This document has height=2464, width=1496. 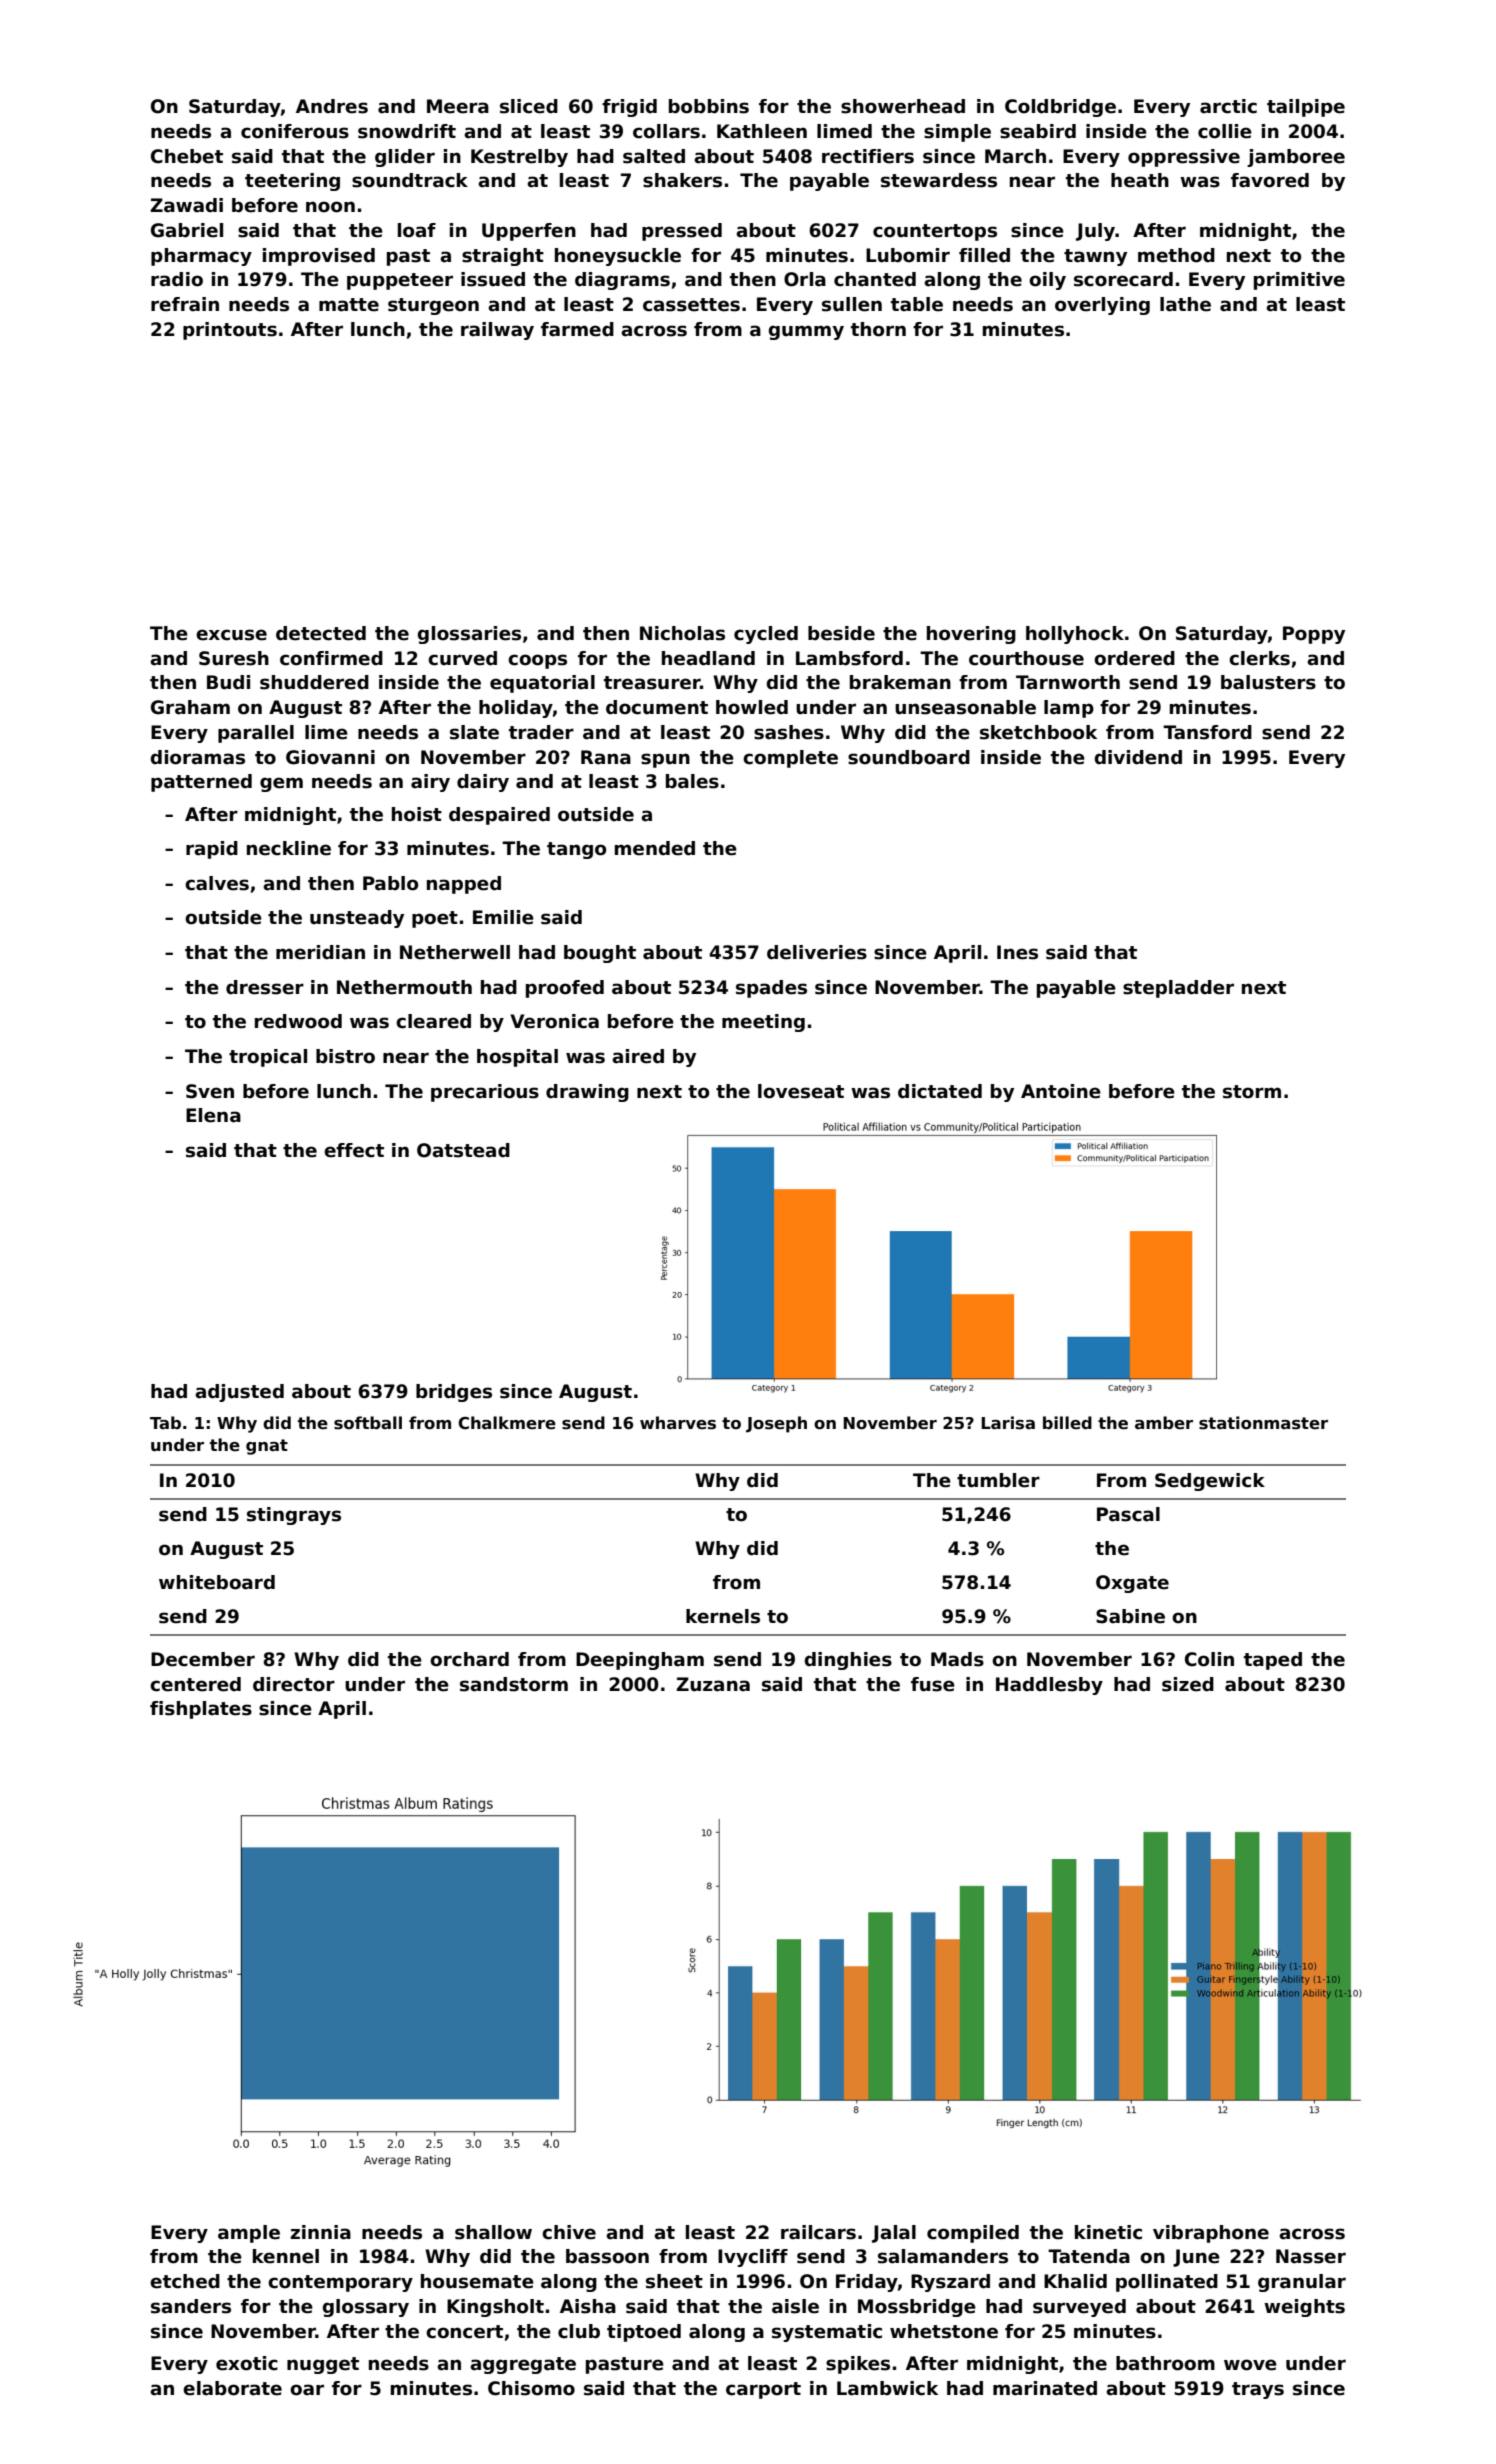 What do you see at coordinates (542, 684) in the document?
I see `equatorial` at bounding box center [542, 684].
